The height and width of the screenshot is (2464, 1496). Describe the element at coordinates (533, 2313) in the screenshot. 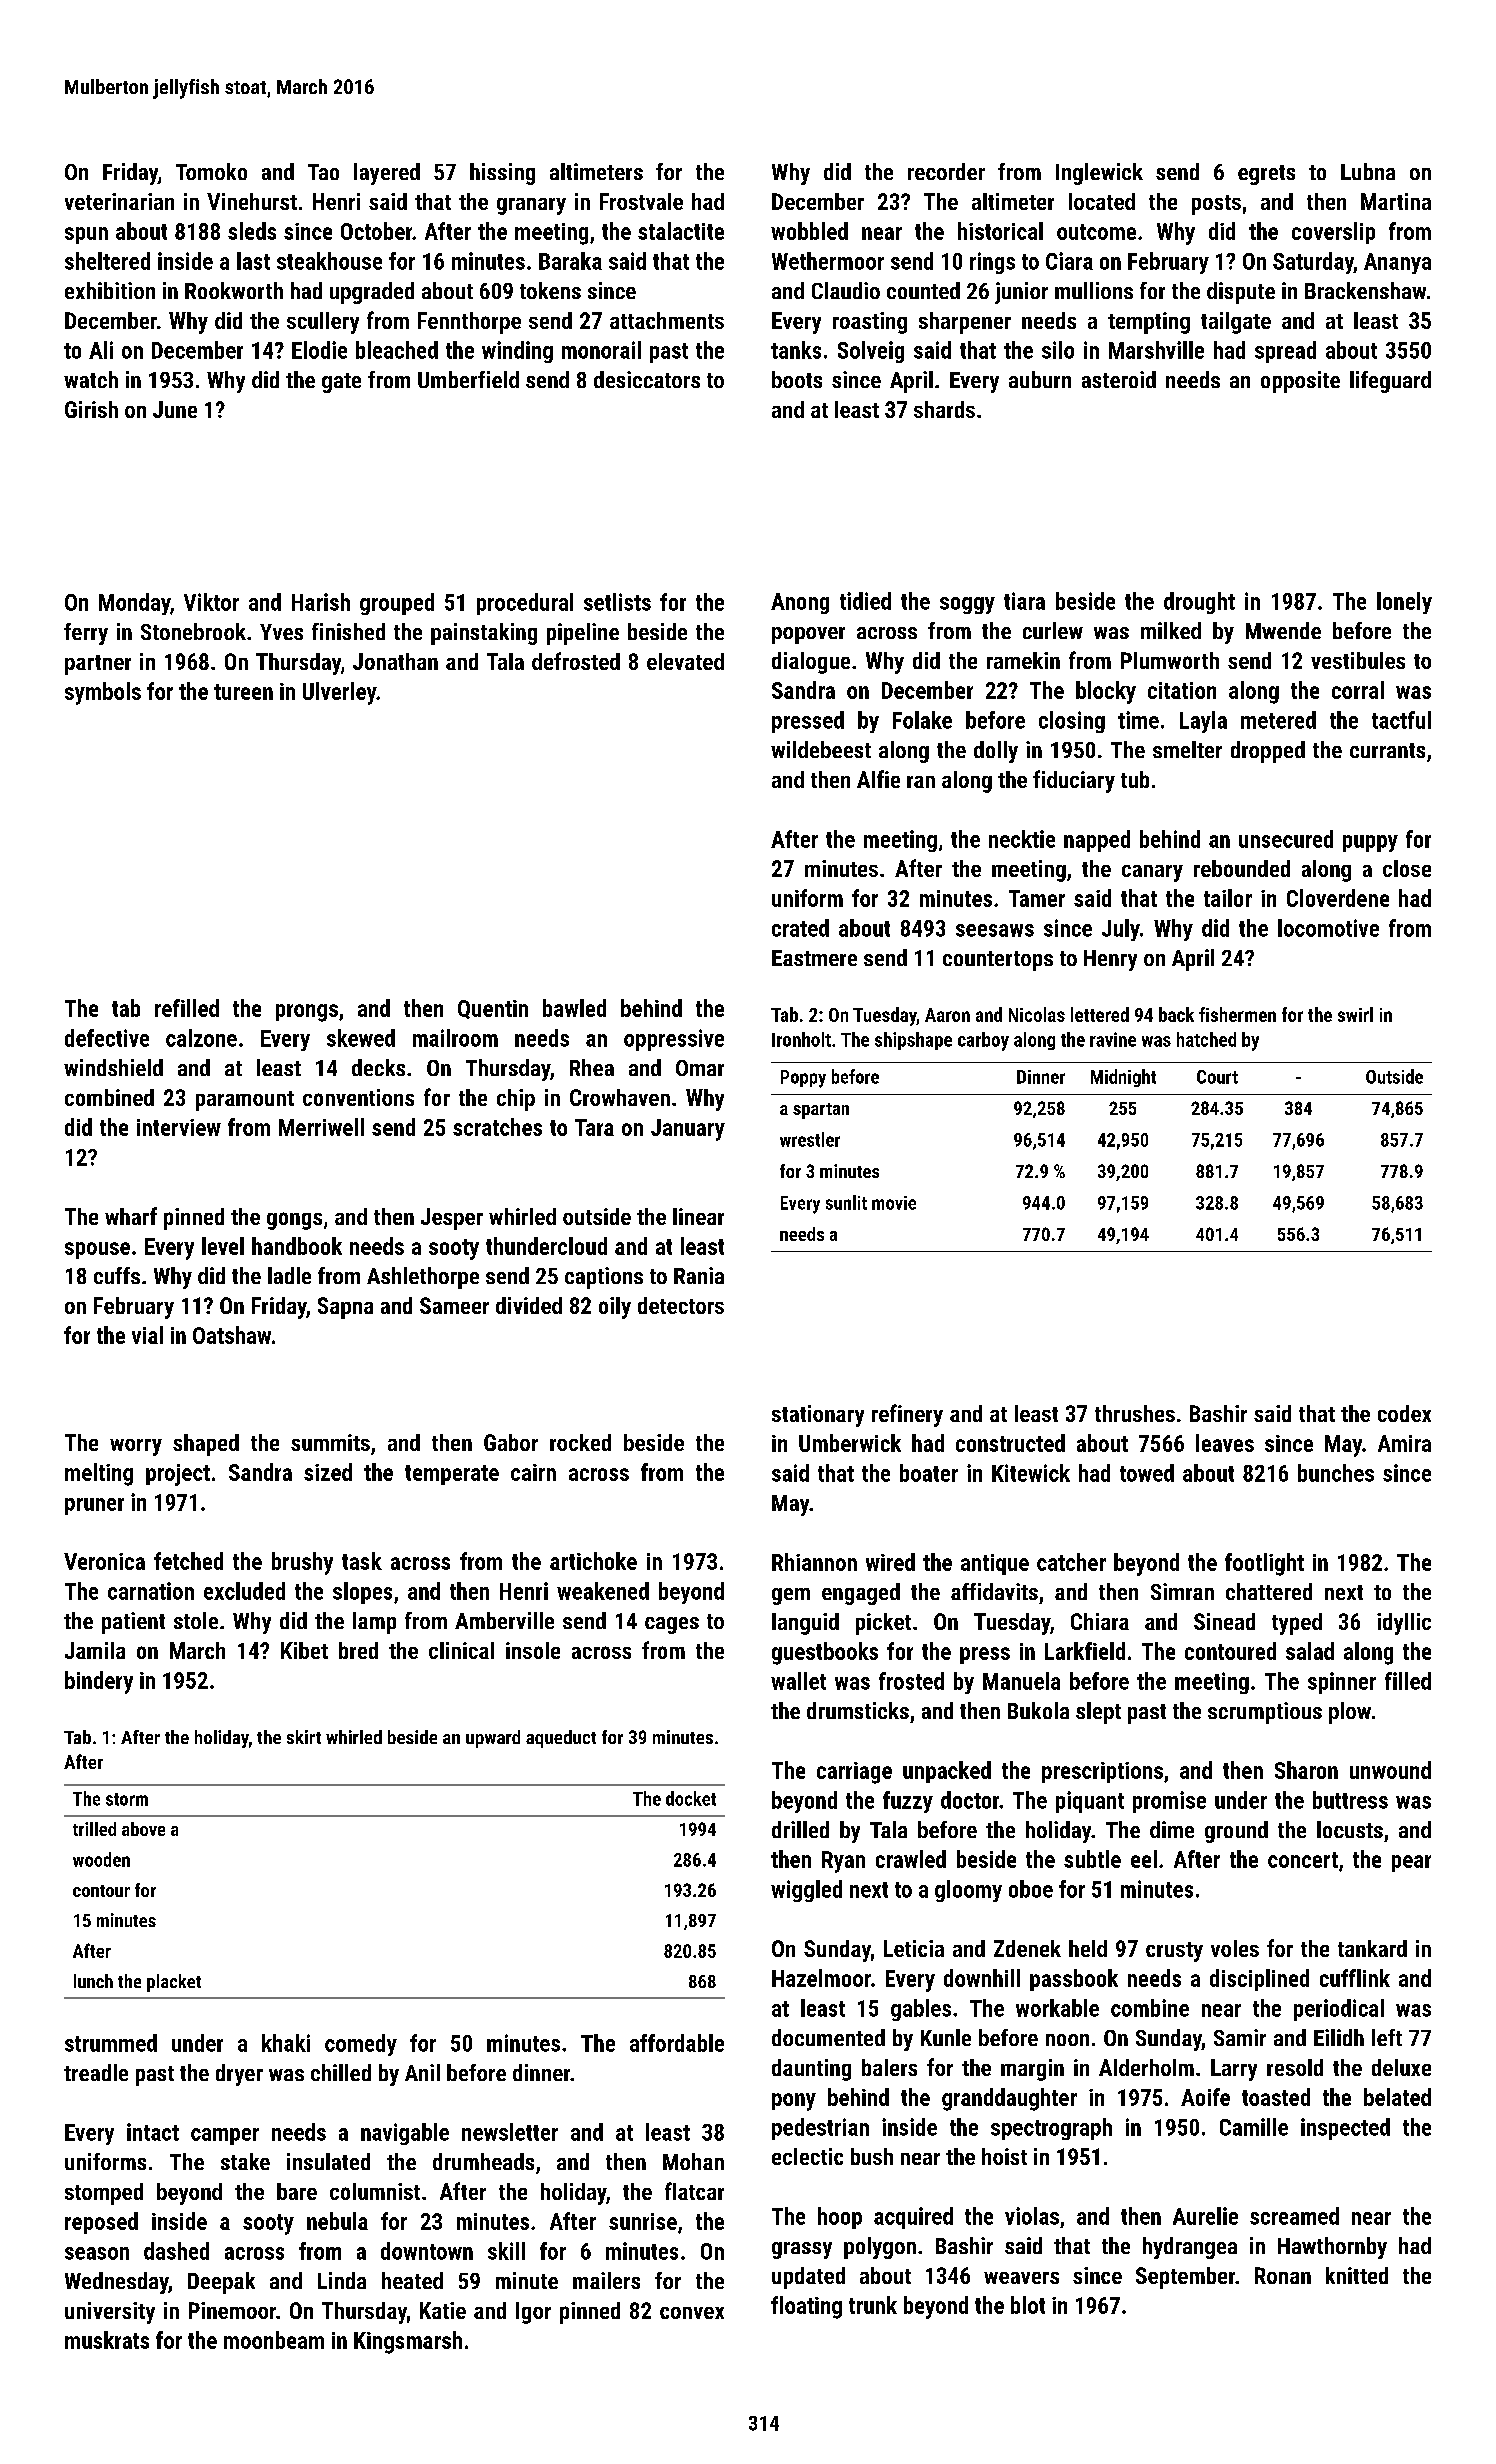

I see `Igor` at that location.
